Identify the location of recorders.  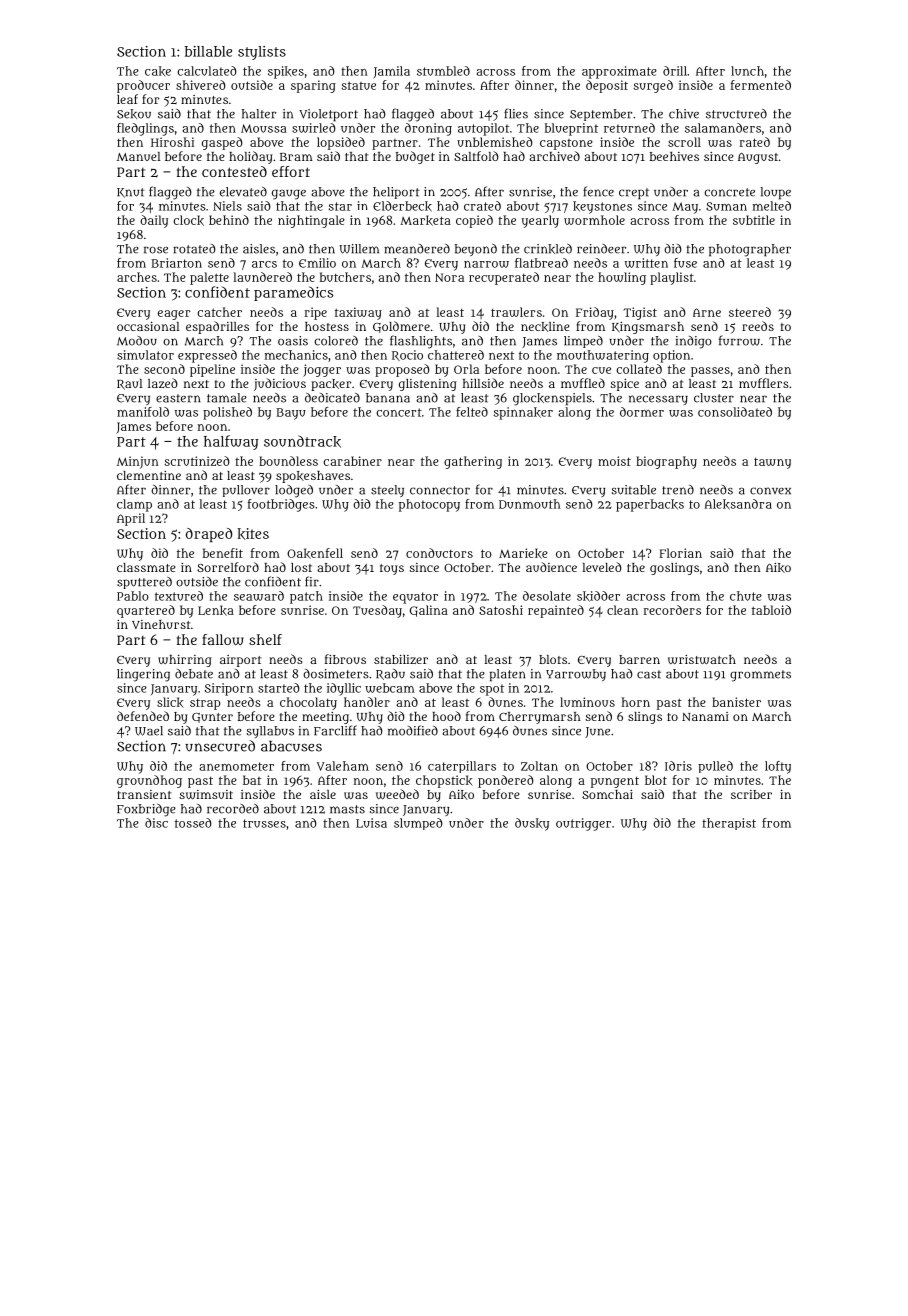
(672, 610).
